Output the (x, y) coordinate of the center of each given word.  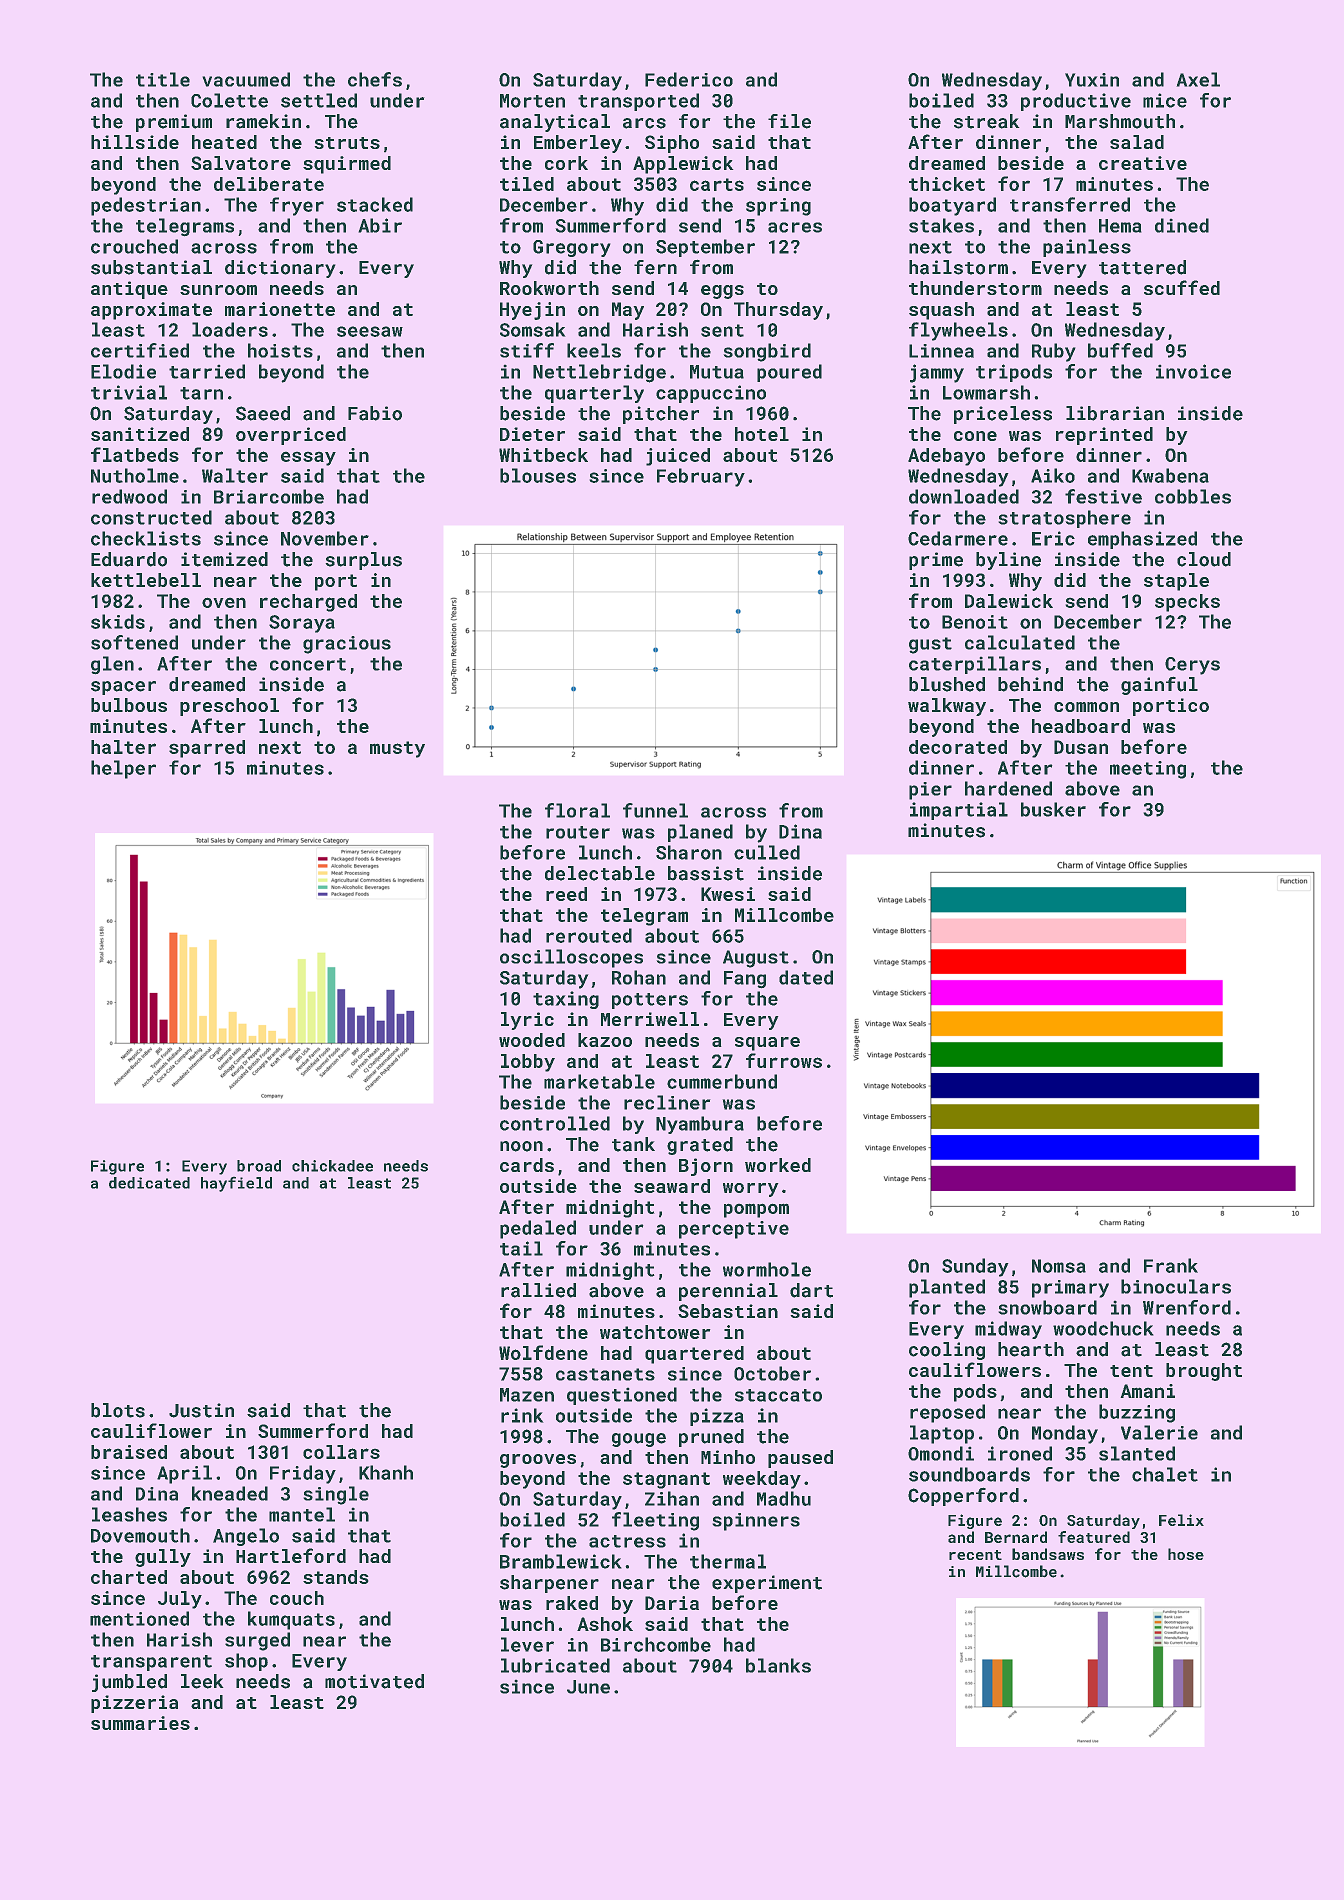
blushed (947, 684)
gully (163, 1558)
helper (123, 769)
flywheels (958, 331)
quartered (694, 1355)
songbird (767, 352)
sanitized (140, 434)
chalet (1165, 1474)
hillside (135, 142)
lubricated (555, 1665)
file (789, 121)
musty (397, 749)
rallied (538, 1290)
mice (1165, 100)
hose (1186, 1554)
